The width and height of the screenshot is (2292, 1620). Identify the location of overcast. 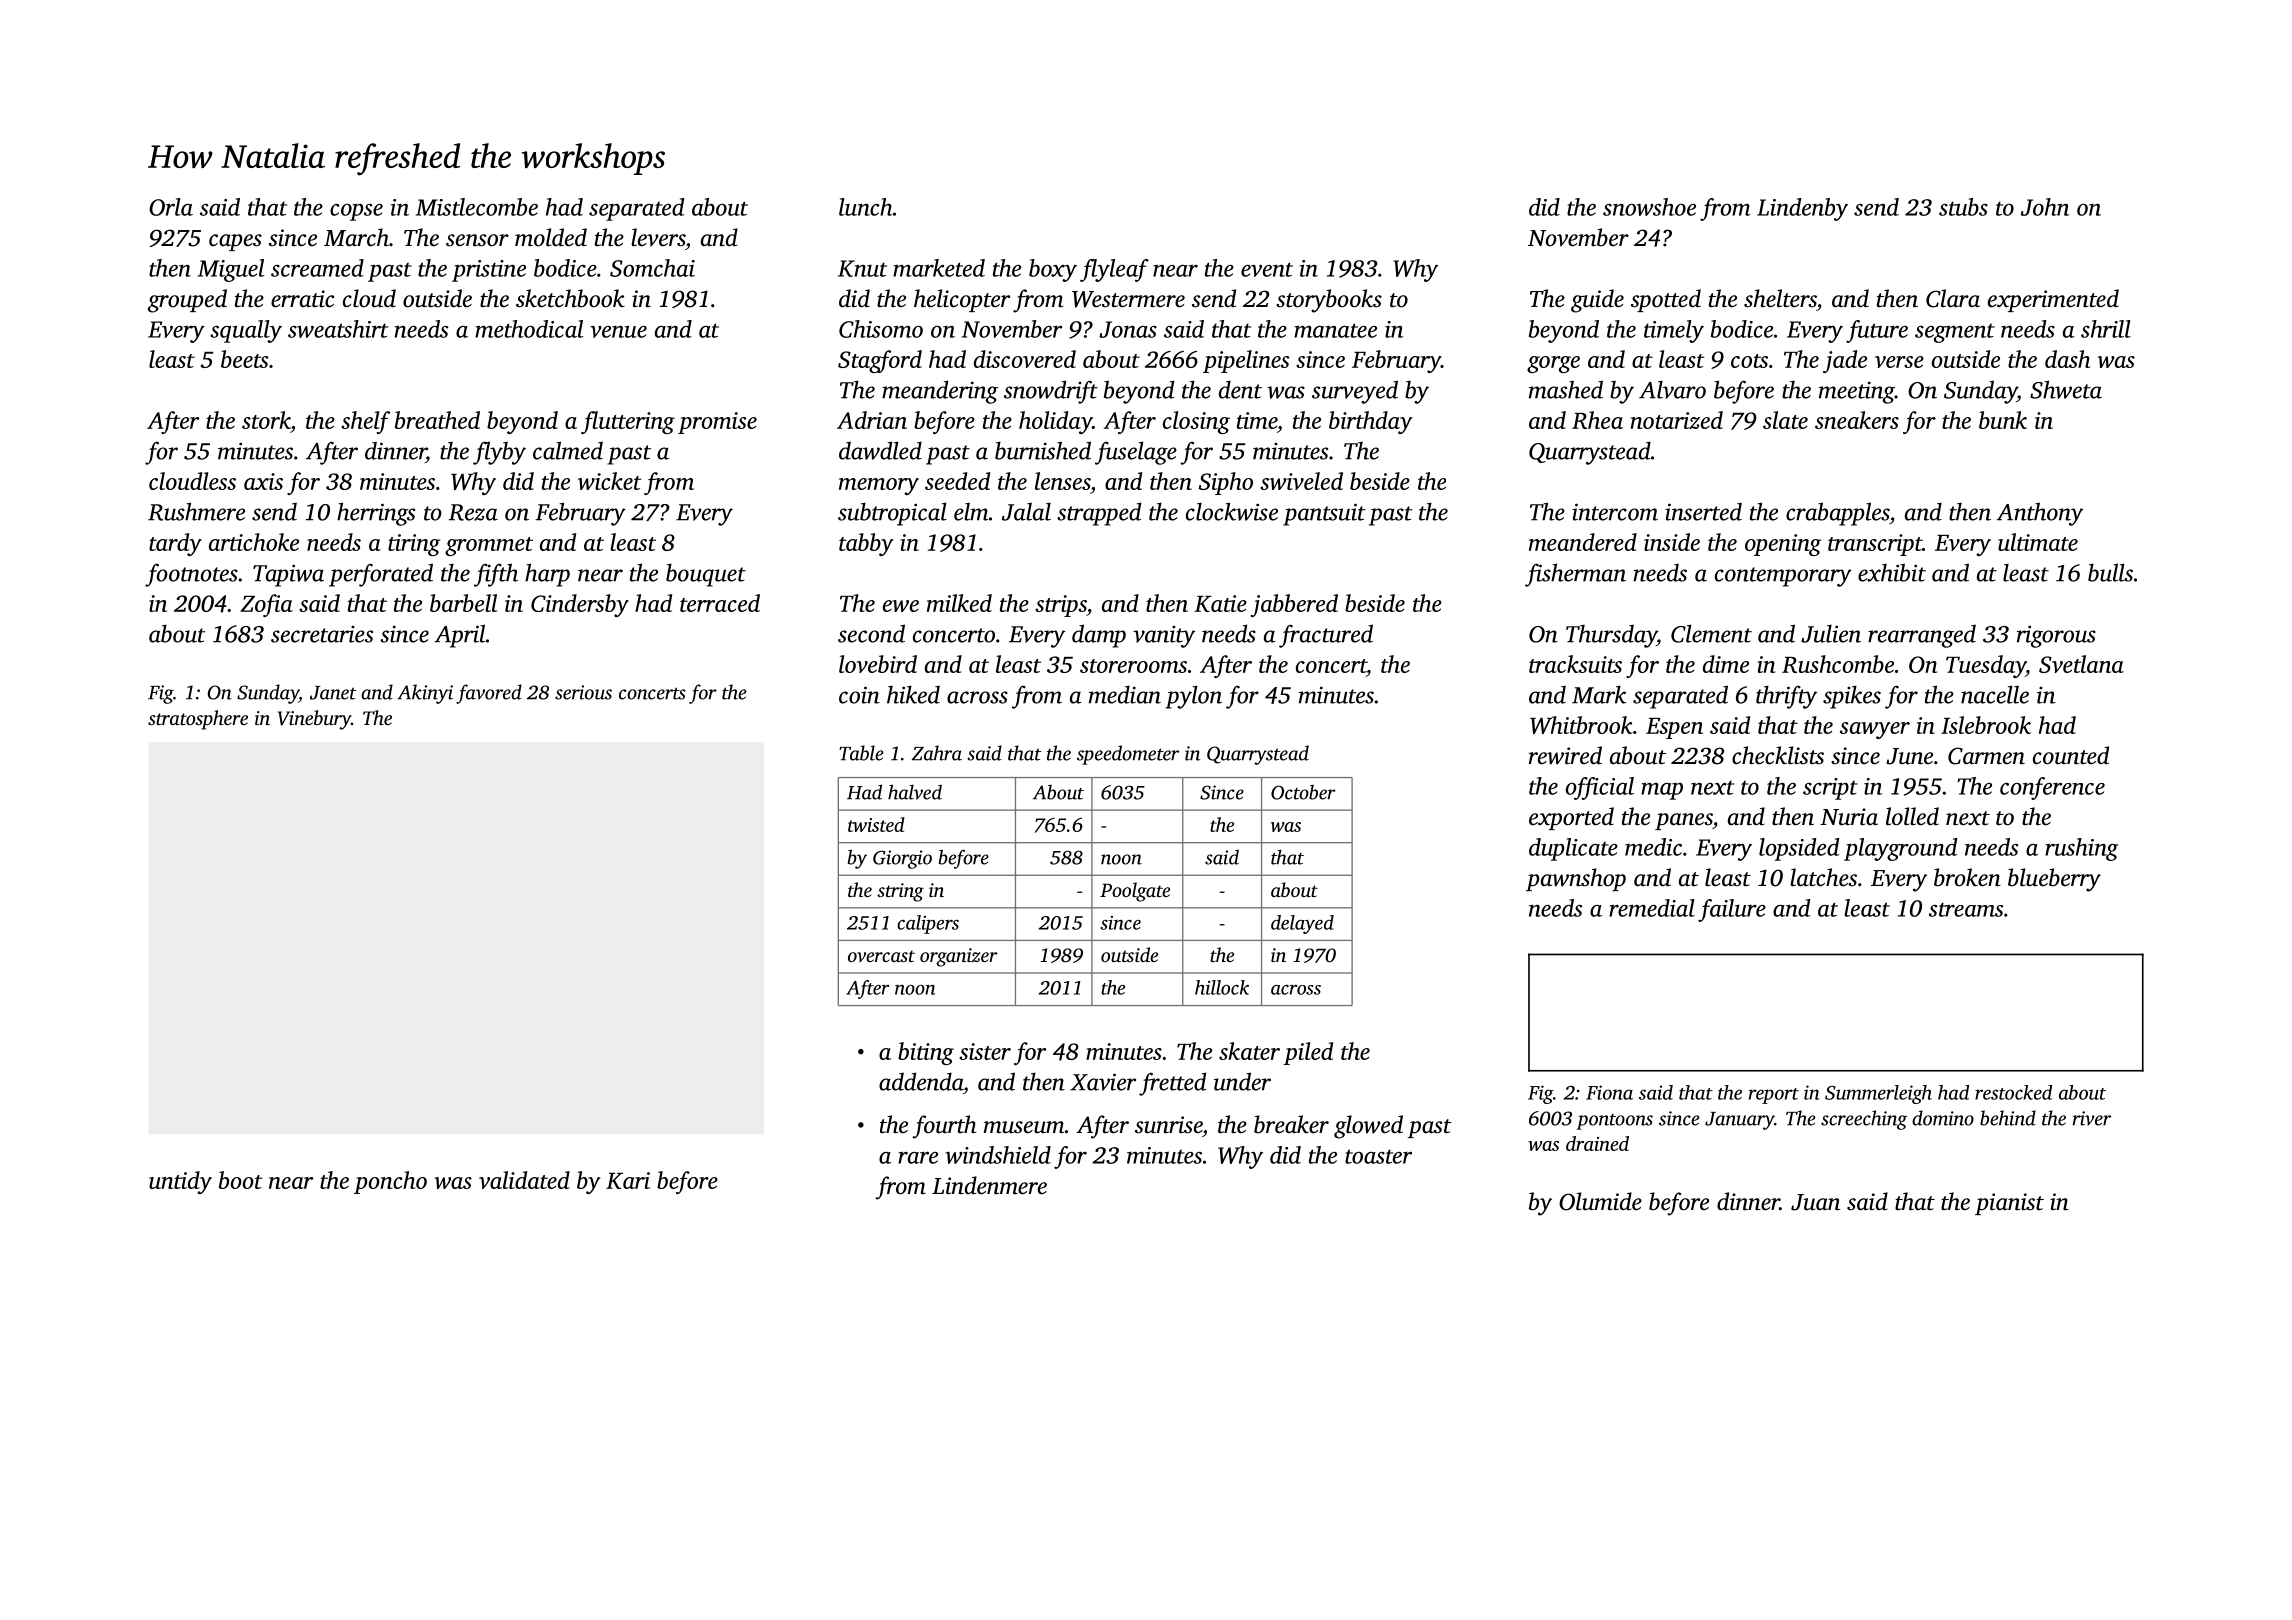
(881, 956).
